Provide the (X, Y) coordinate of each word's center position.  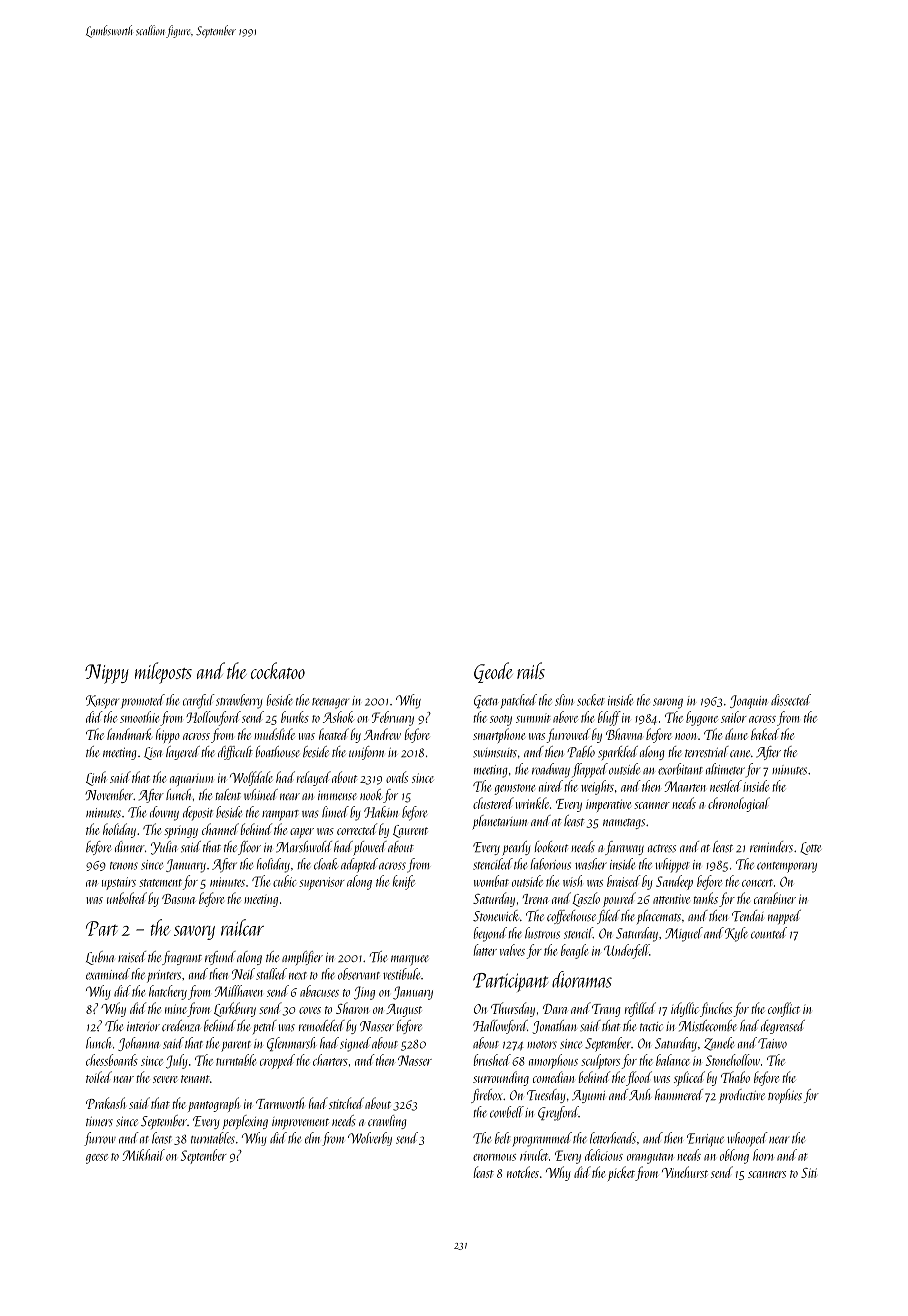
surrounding (501, 1078)
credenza (181, 1026)
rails (531, 670)
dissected (791, 700)
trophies (785, 1096)
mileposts (163, 673)
